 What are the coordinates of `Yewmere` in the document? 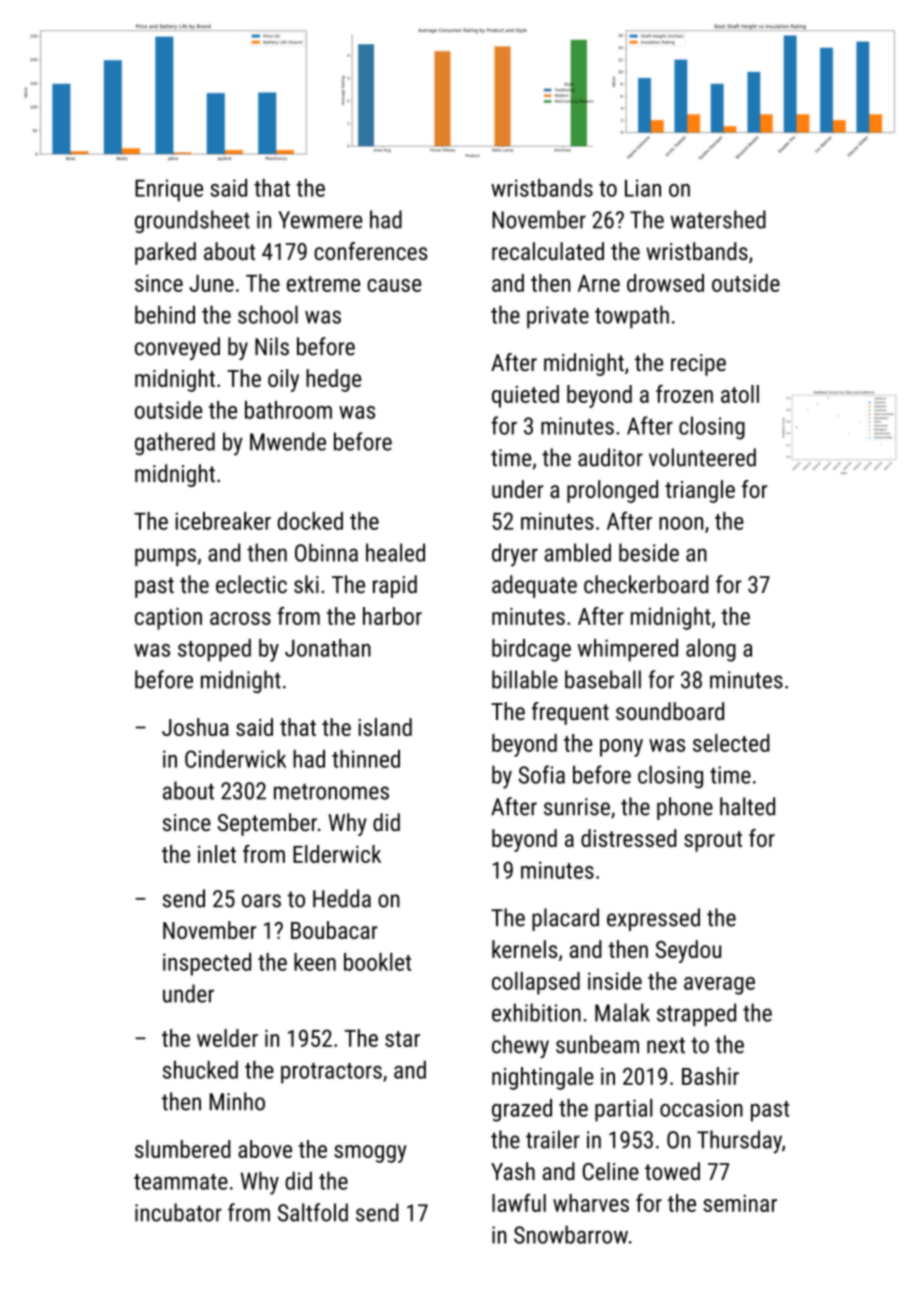 It's located at (320, 220).
